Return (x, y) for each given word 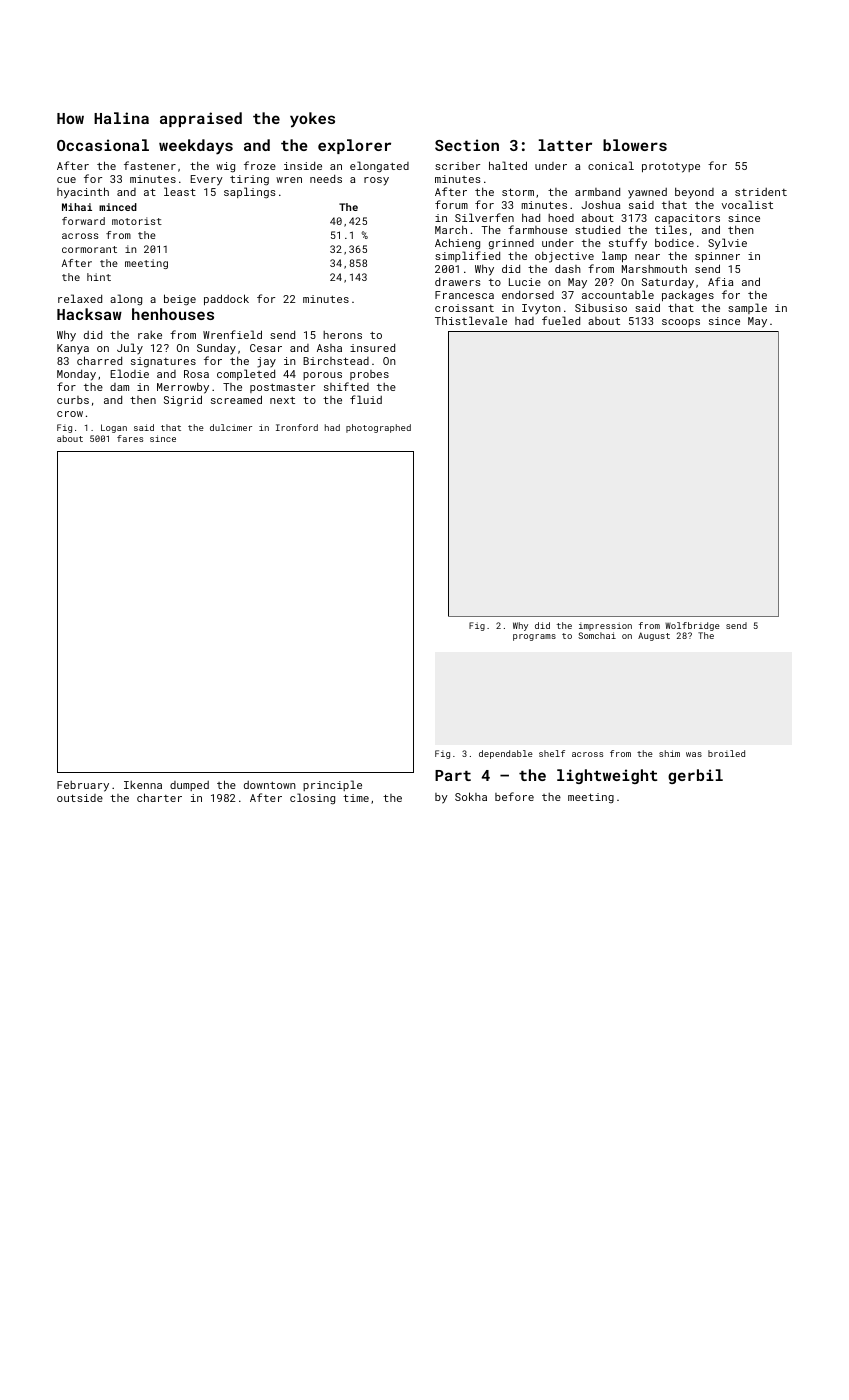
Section (467, 145)
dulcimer (231, 427)
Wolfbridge (692, 626)
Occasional (103, 145)
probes (369, 375)
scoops (681, 323)
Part (453, 775)
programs (534, 637)
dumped (189, 786)
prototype (671, 168)
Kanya (73, 349)
